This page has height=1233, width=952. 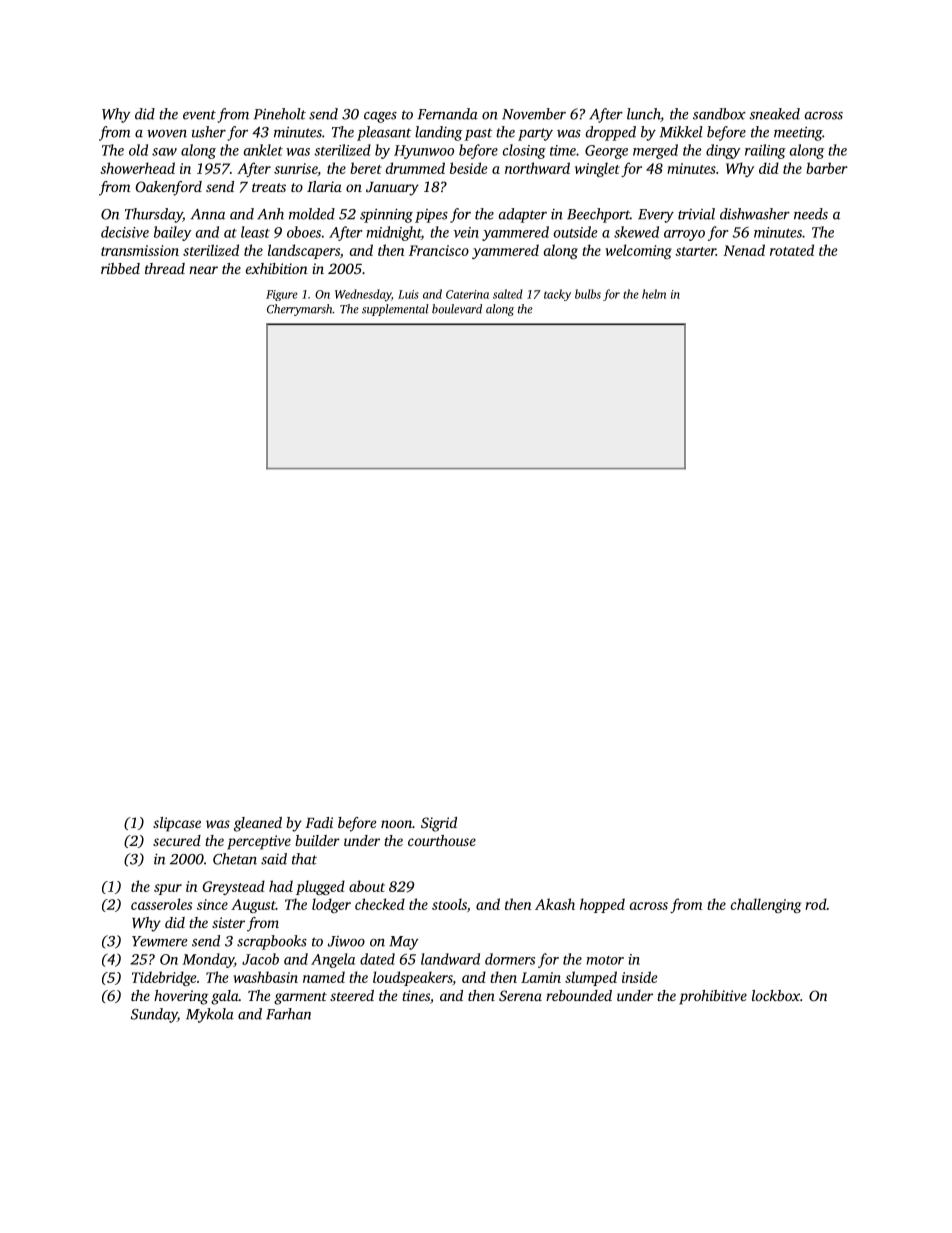 What do you see at coordinates (412, 978) in the page?
I see `loudspeakers` at bounding box center [412, 978].
